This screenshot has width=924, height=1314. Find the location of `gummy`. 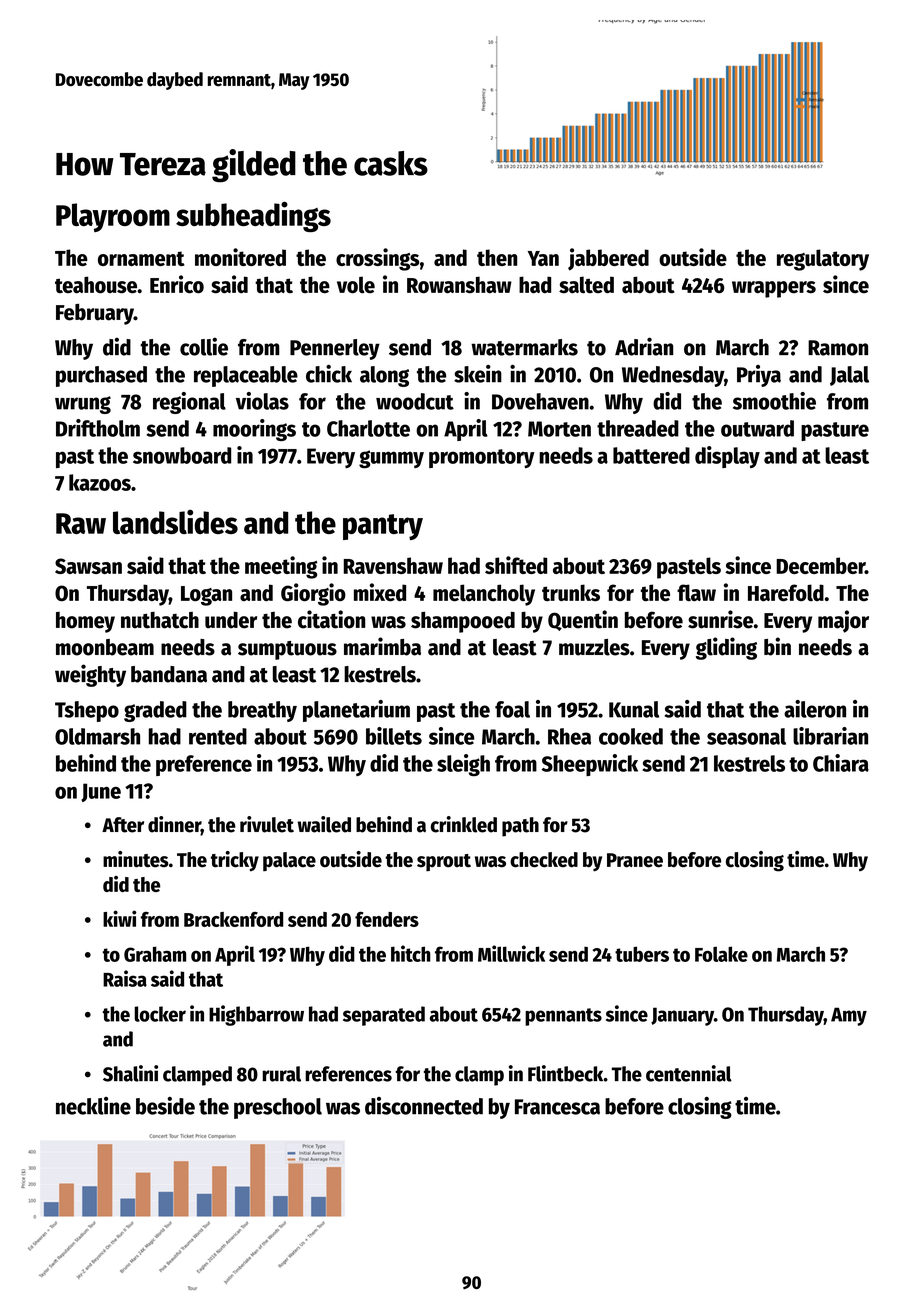

gummy is located at coordinates (391, 459).
